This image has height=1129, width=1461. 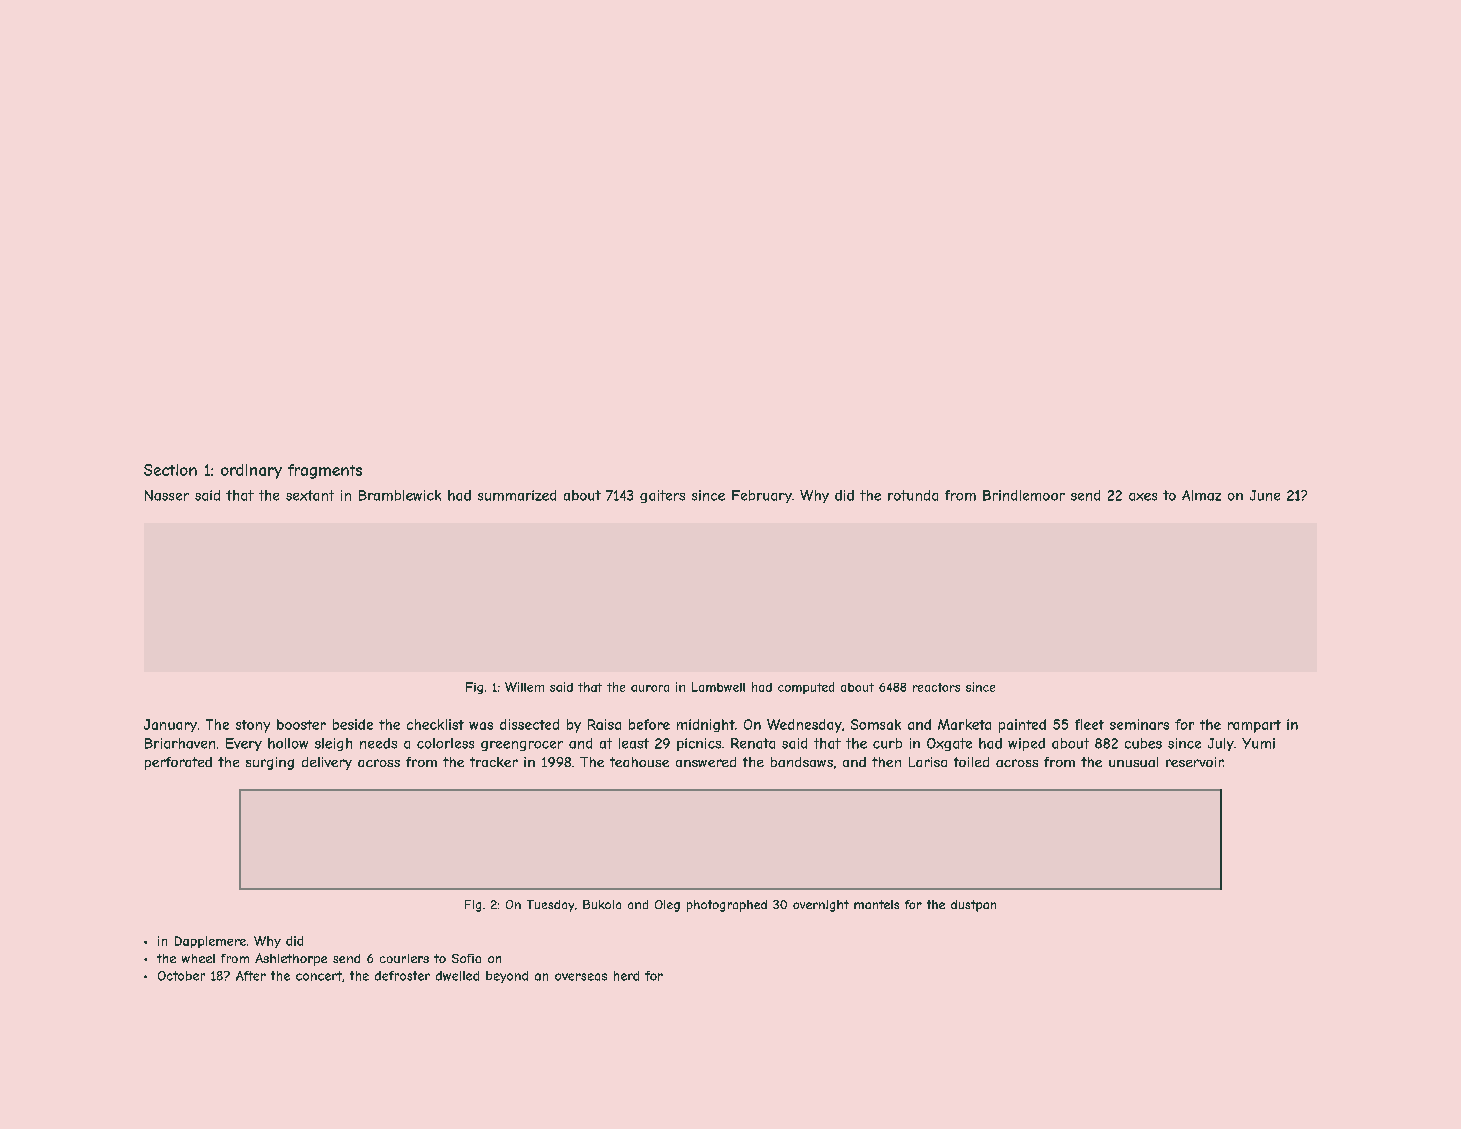 I want to click on tracker, so click(x=494, y=762).
